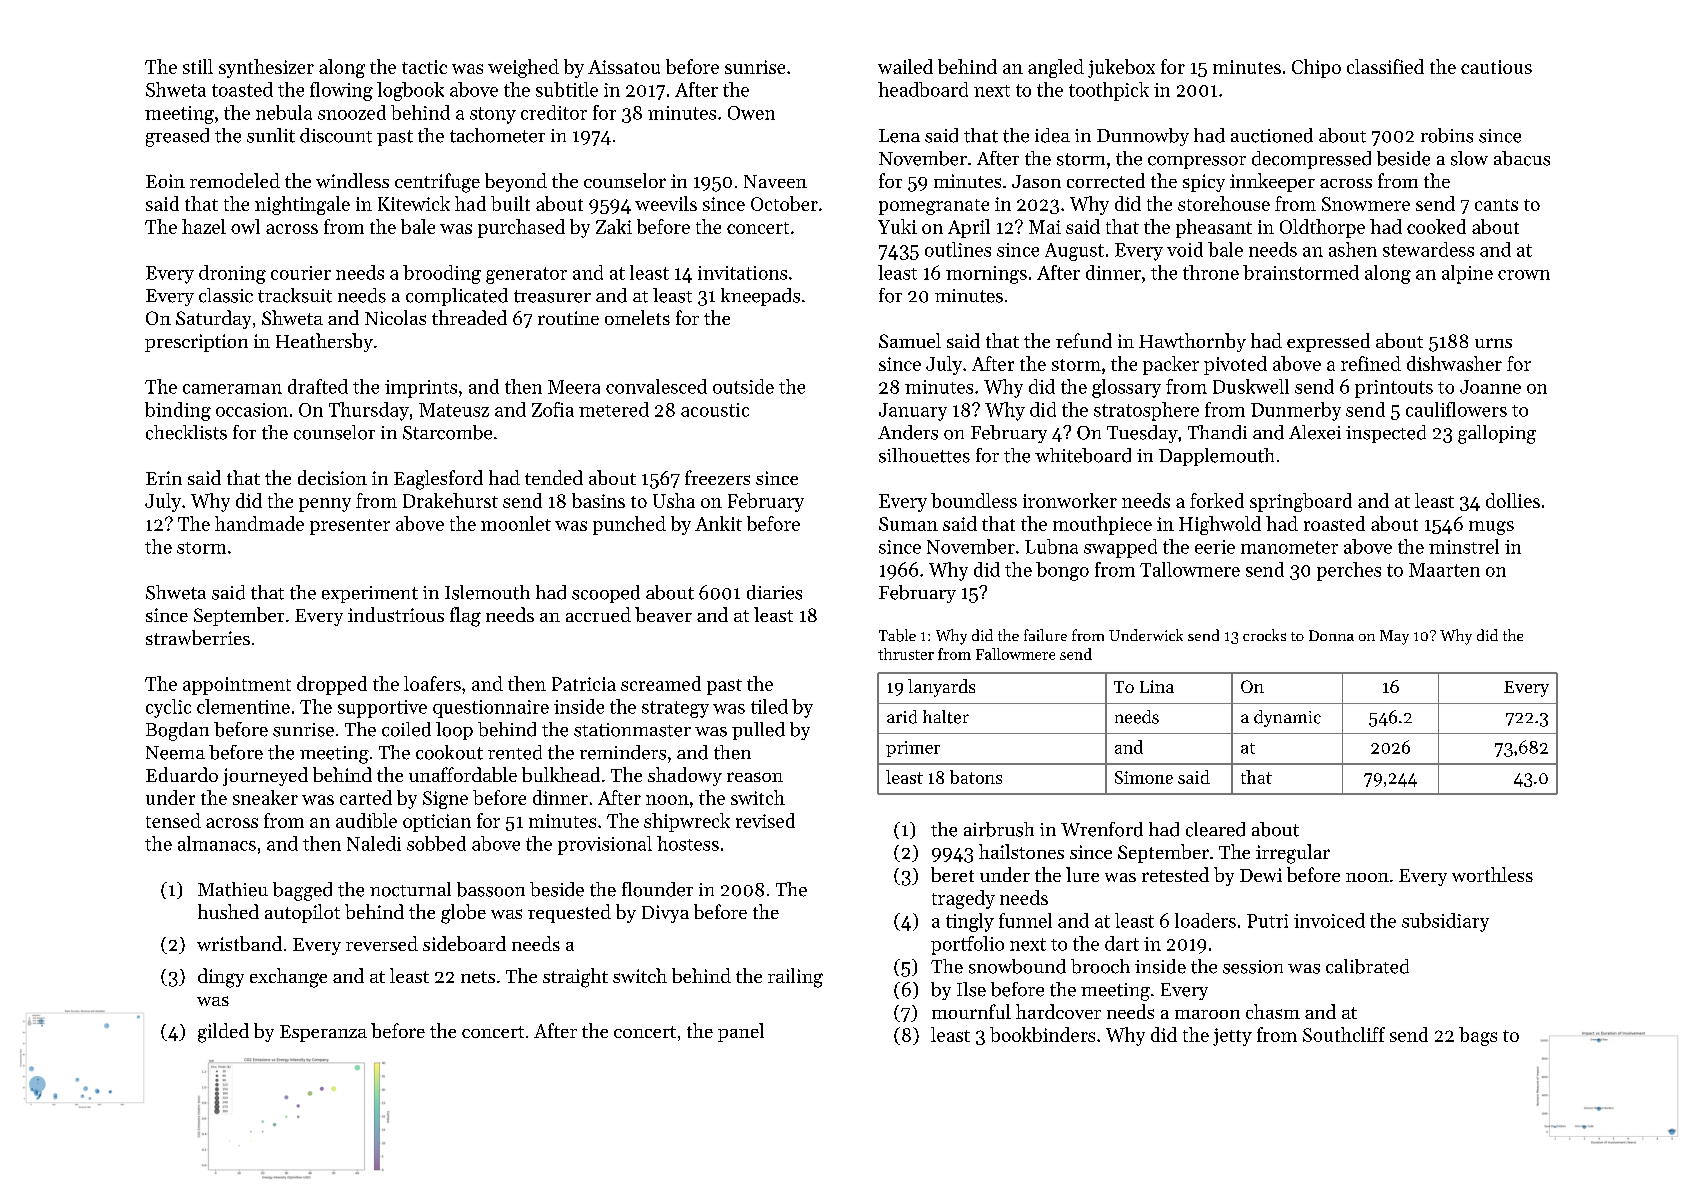 The width and height of the image is (1702, 1203). I want to click on droning, so click(232, 274).
